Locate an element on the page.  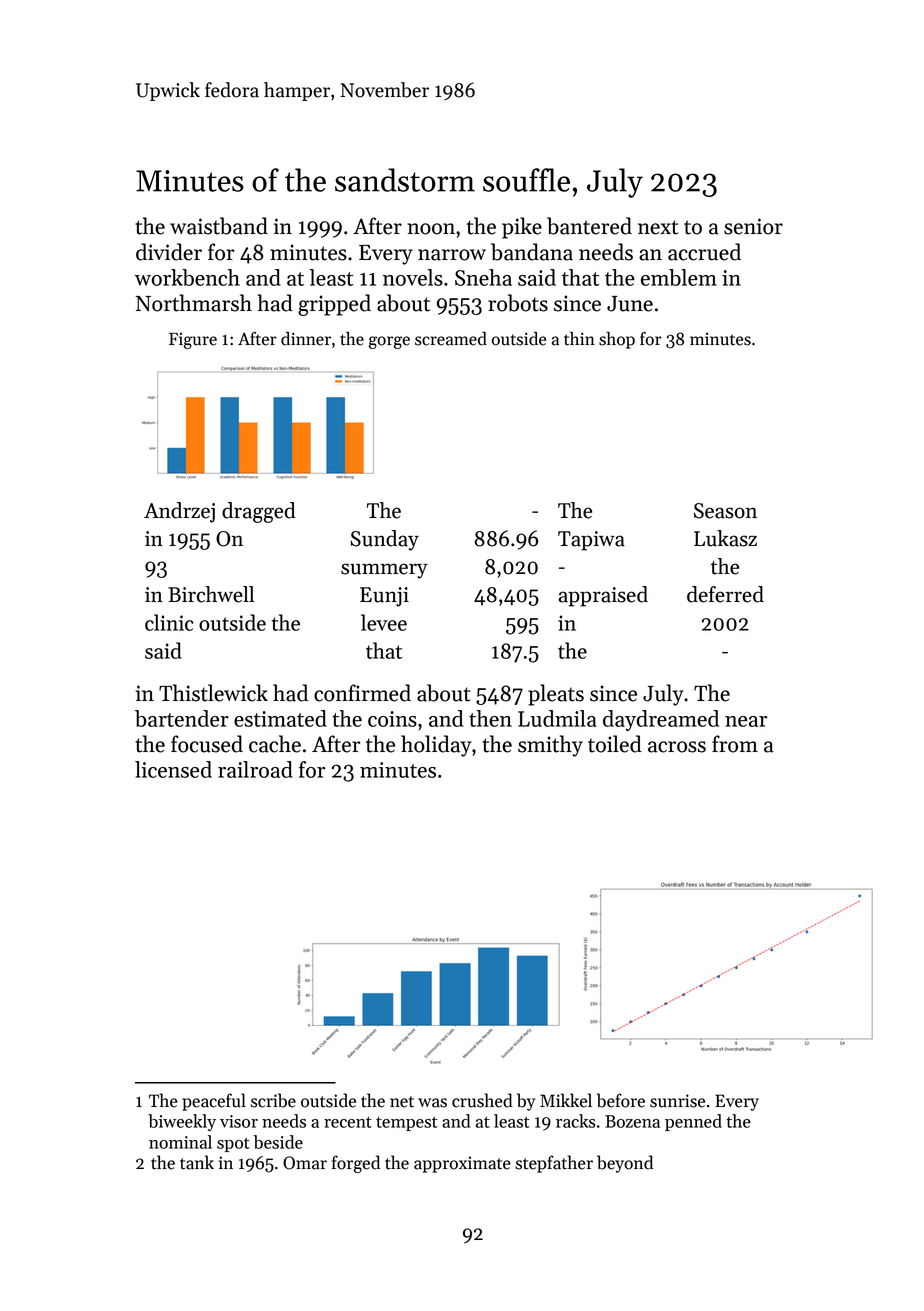
crushed is located at coordinates (482, 1100).
